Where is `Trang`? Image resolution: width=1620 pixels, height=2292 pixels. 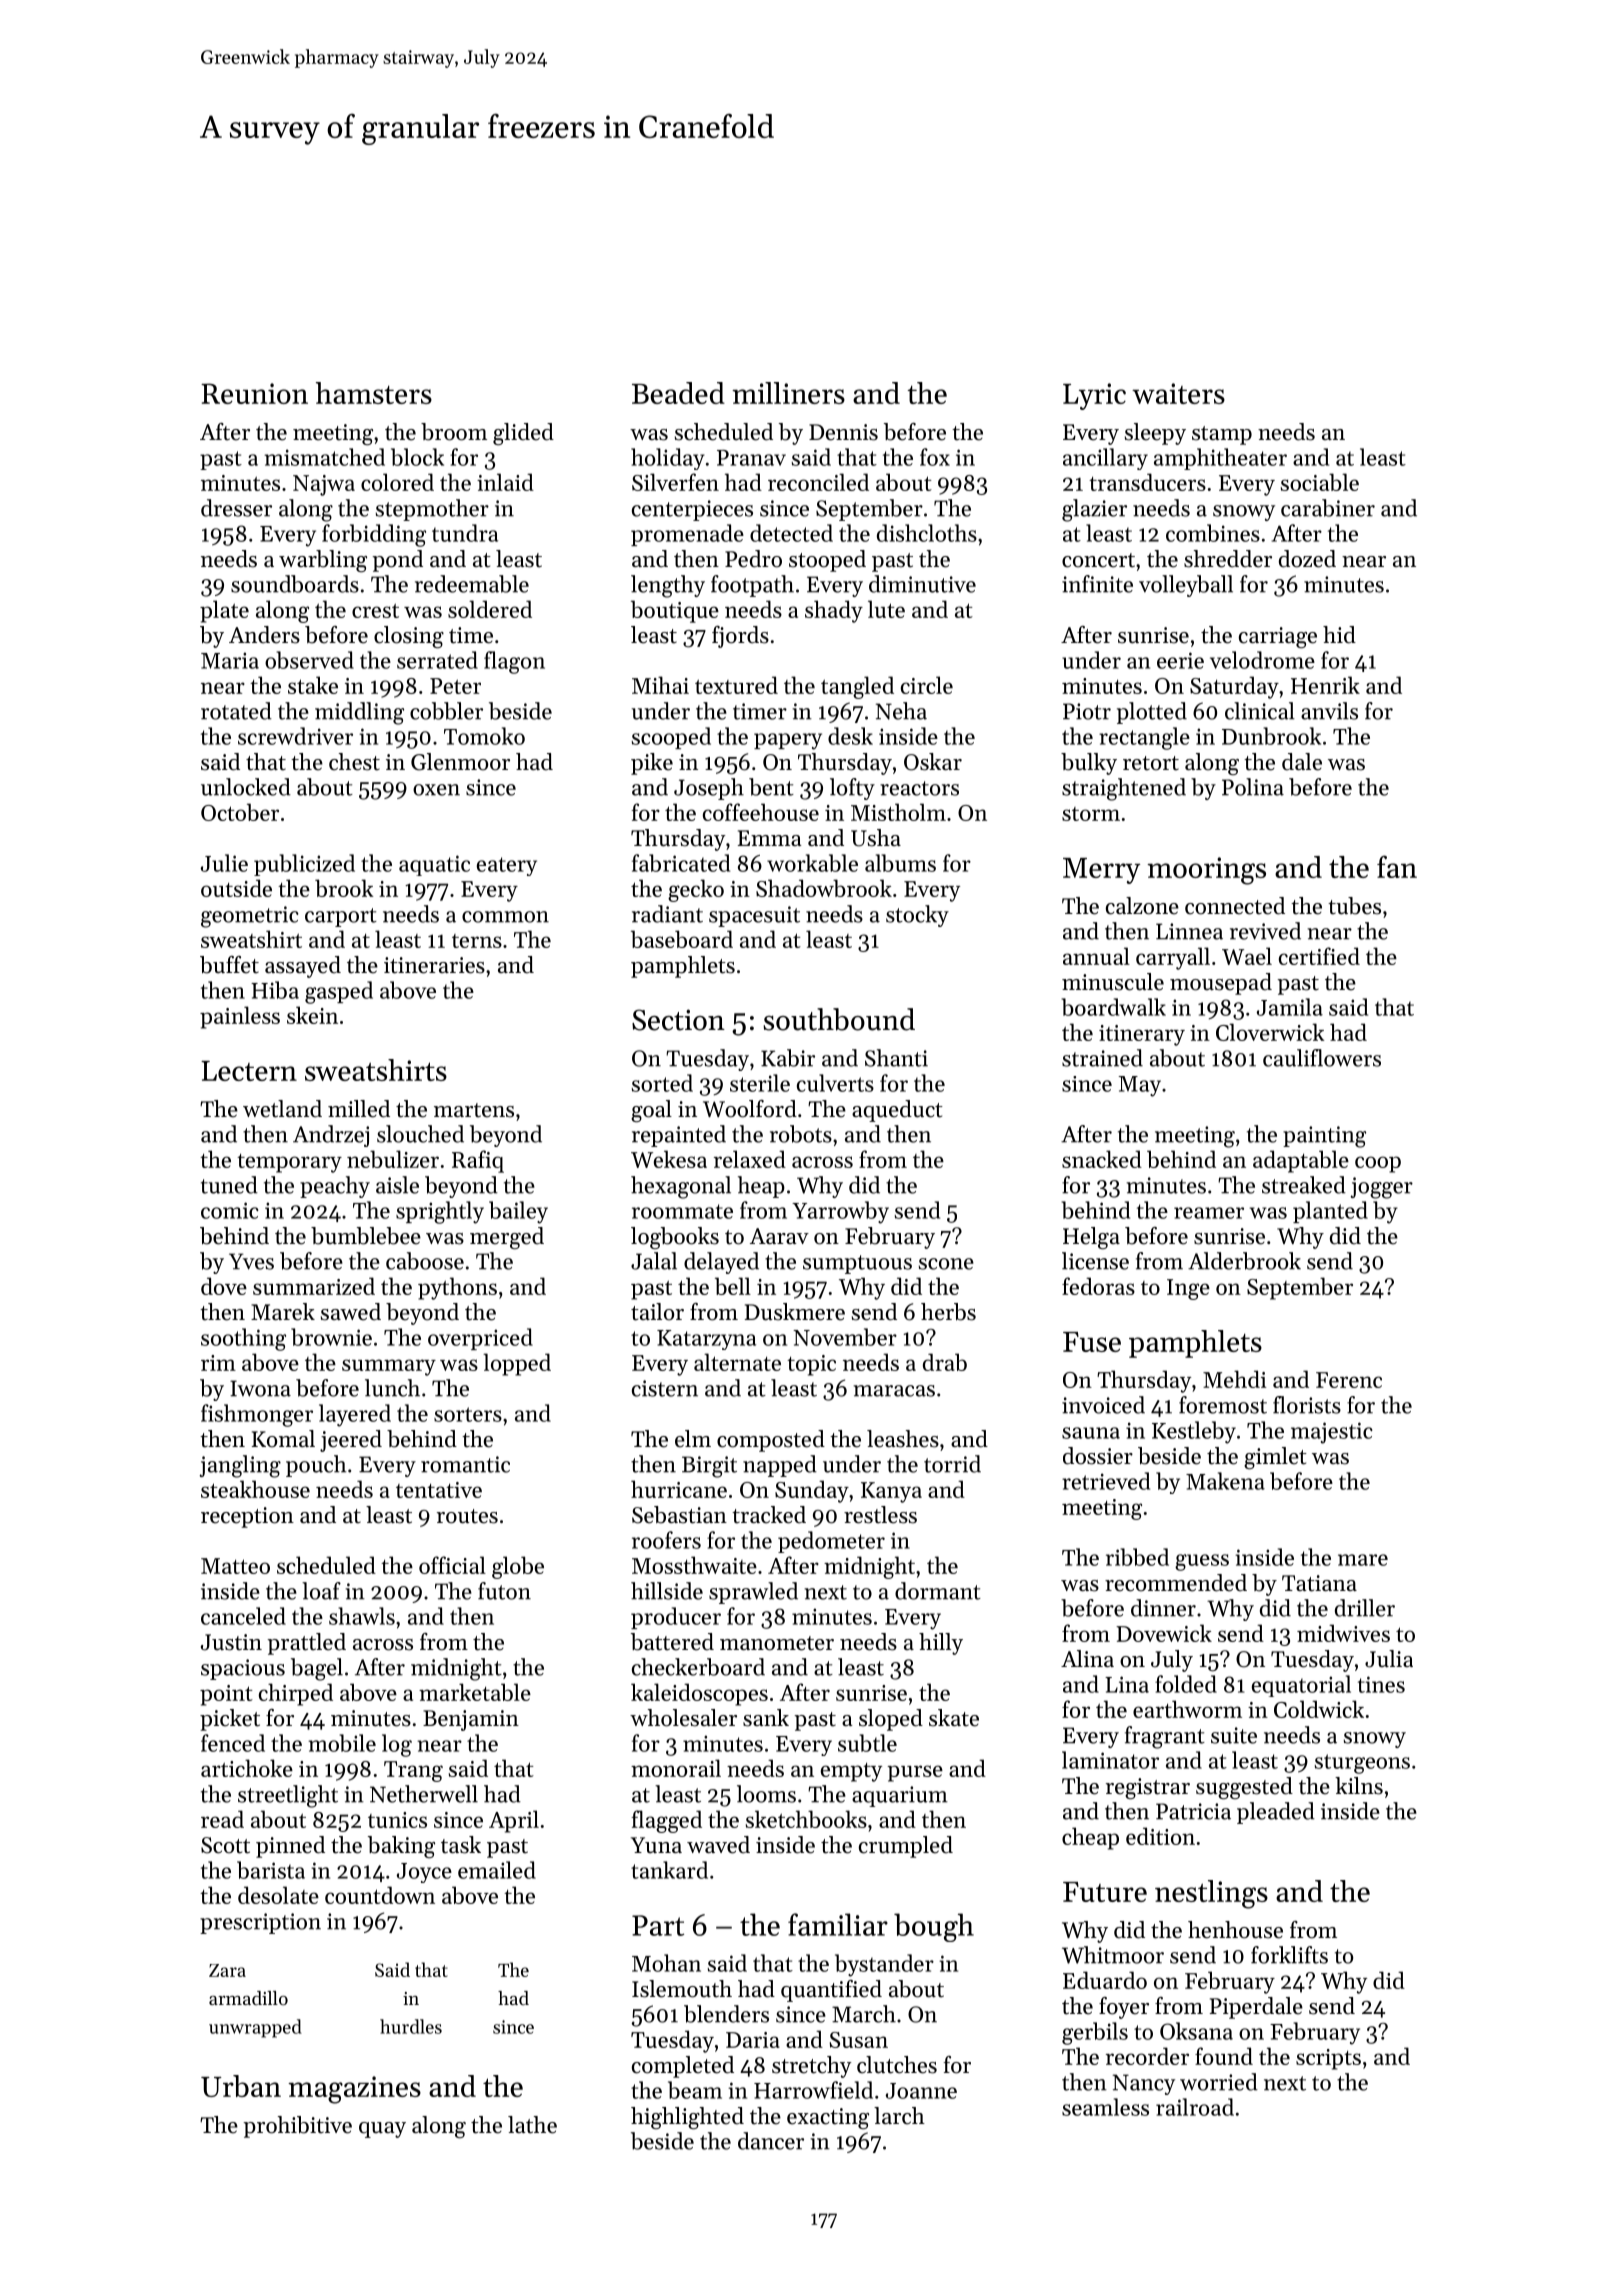
Trang is located at coordinates (413, 1771).
